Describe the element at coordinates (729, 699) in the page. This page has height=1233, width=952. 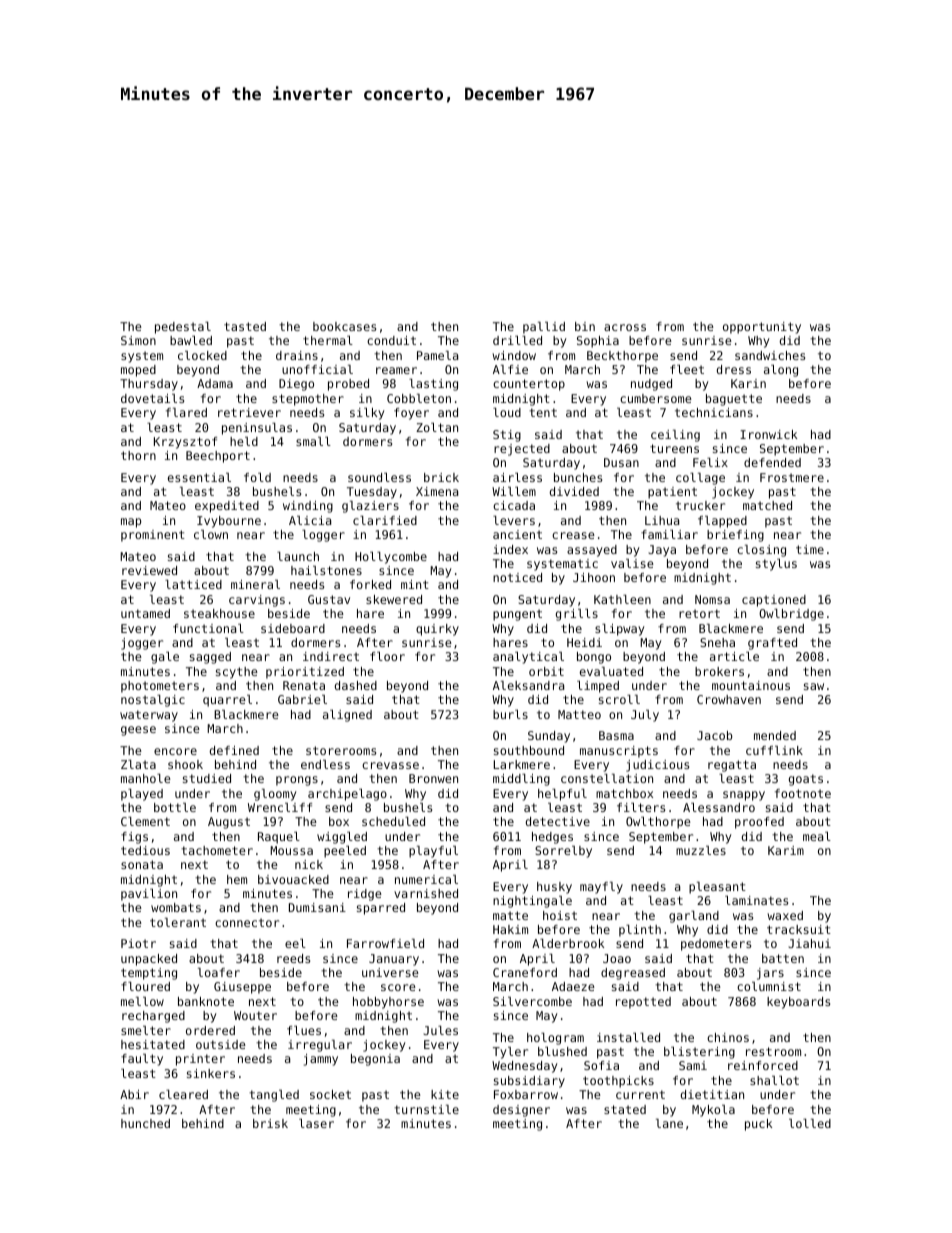
I see `Crowhaven` at that location.
